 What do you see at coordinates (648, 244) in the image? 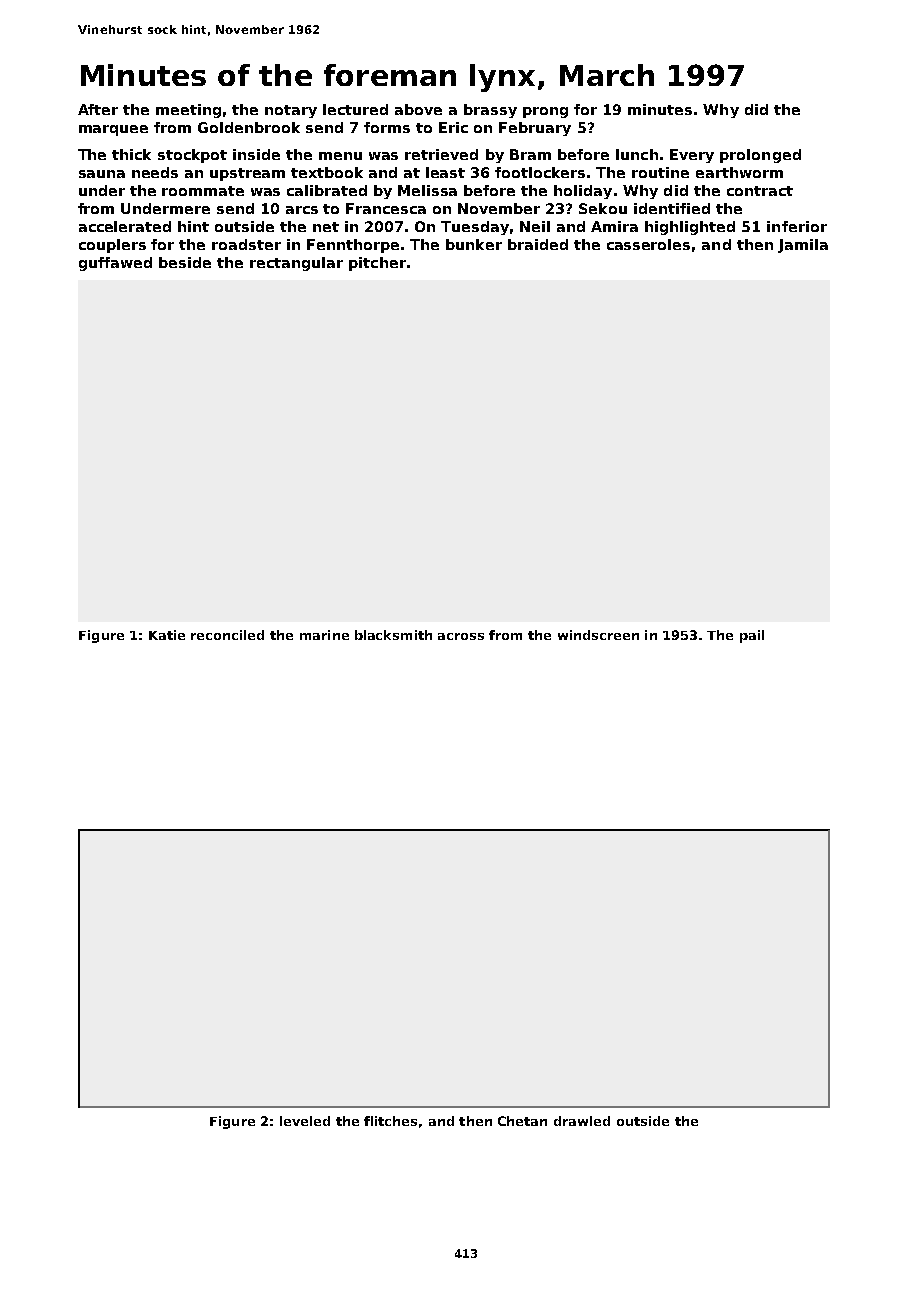
I see `casseroles` at bounding box center [648, 244].
